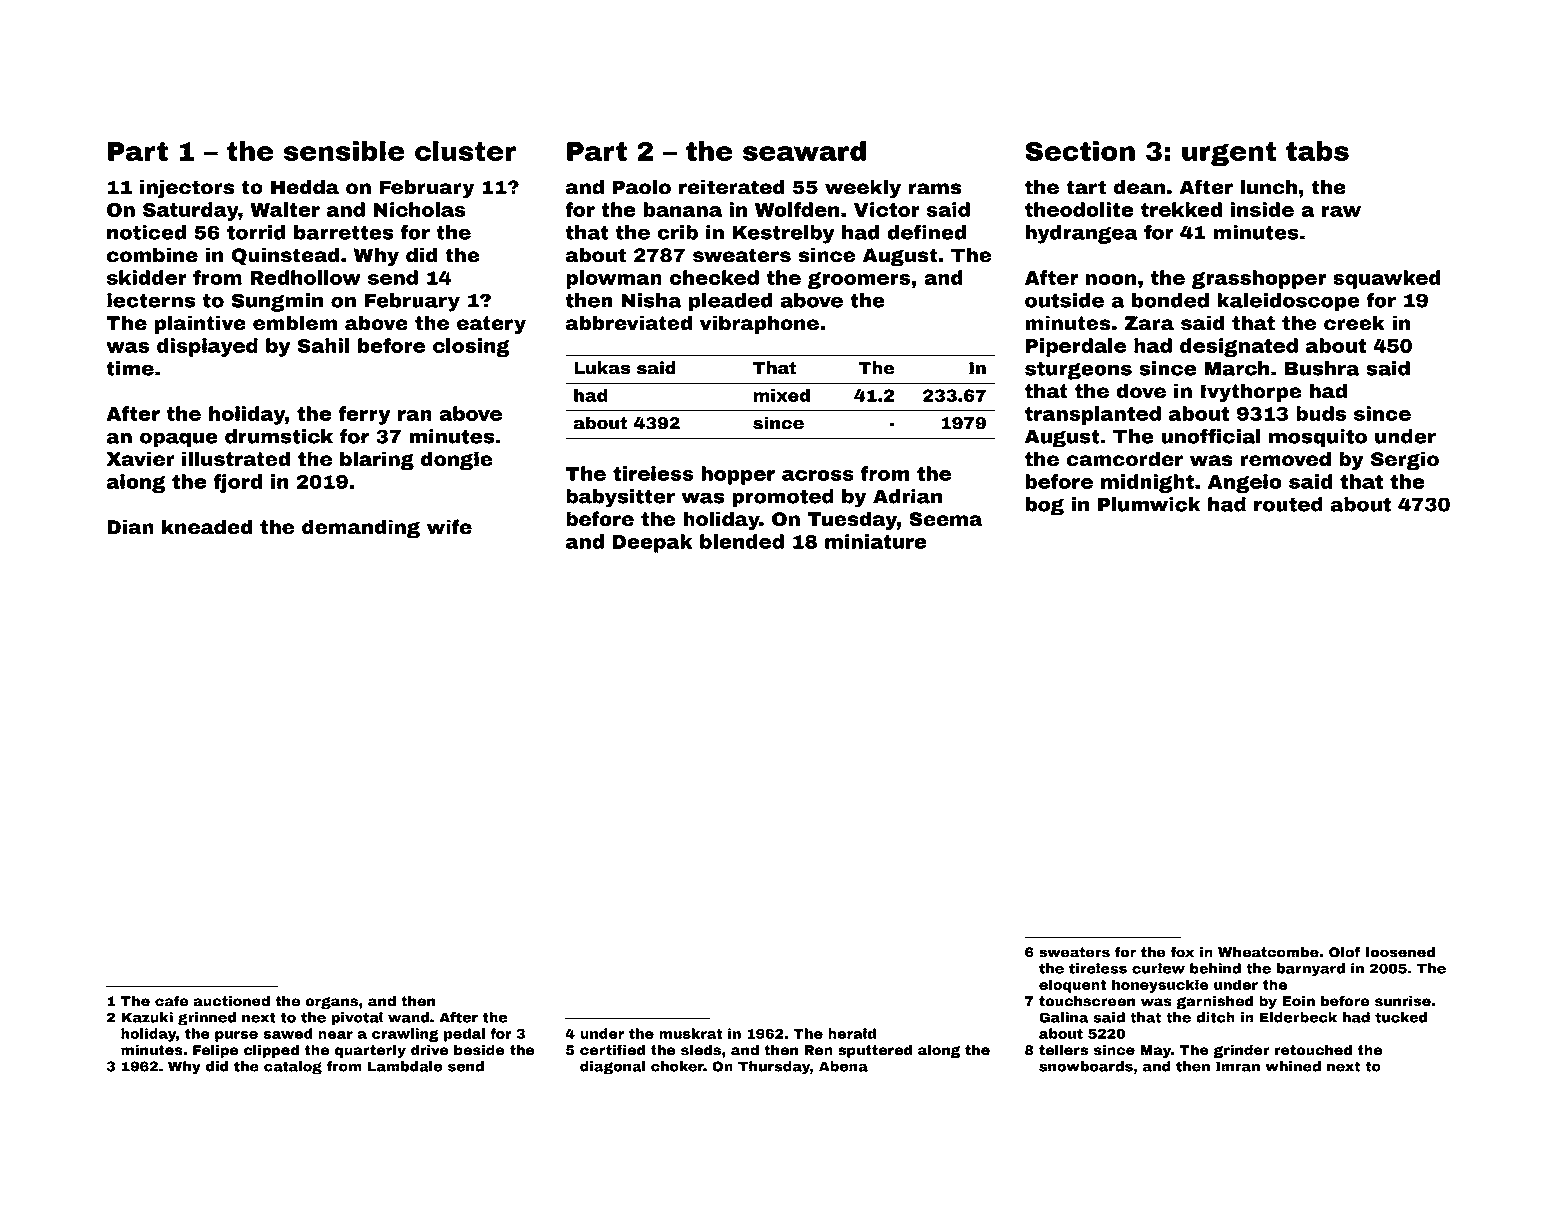 Image resolution: width=1560 pixels, height=1206 pixels. Describe the element at coordinates (1354, 323) in the image. I see `creek` at that location.
